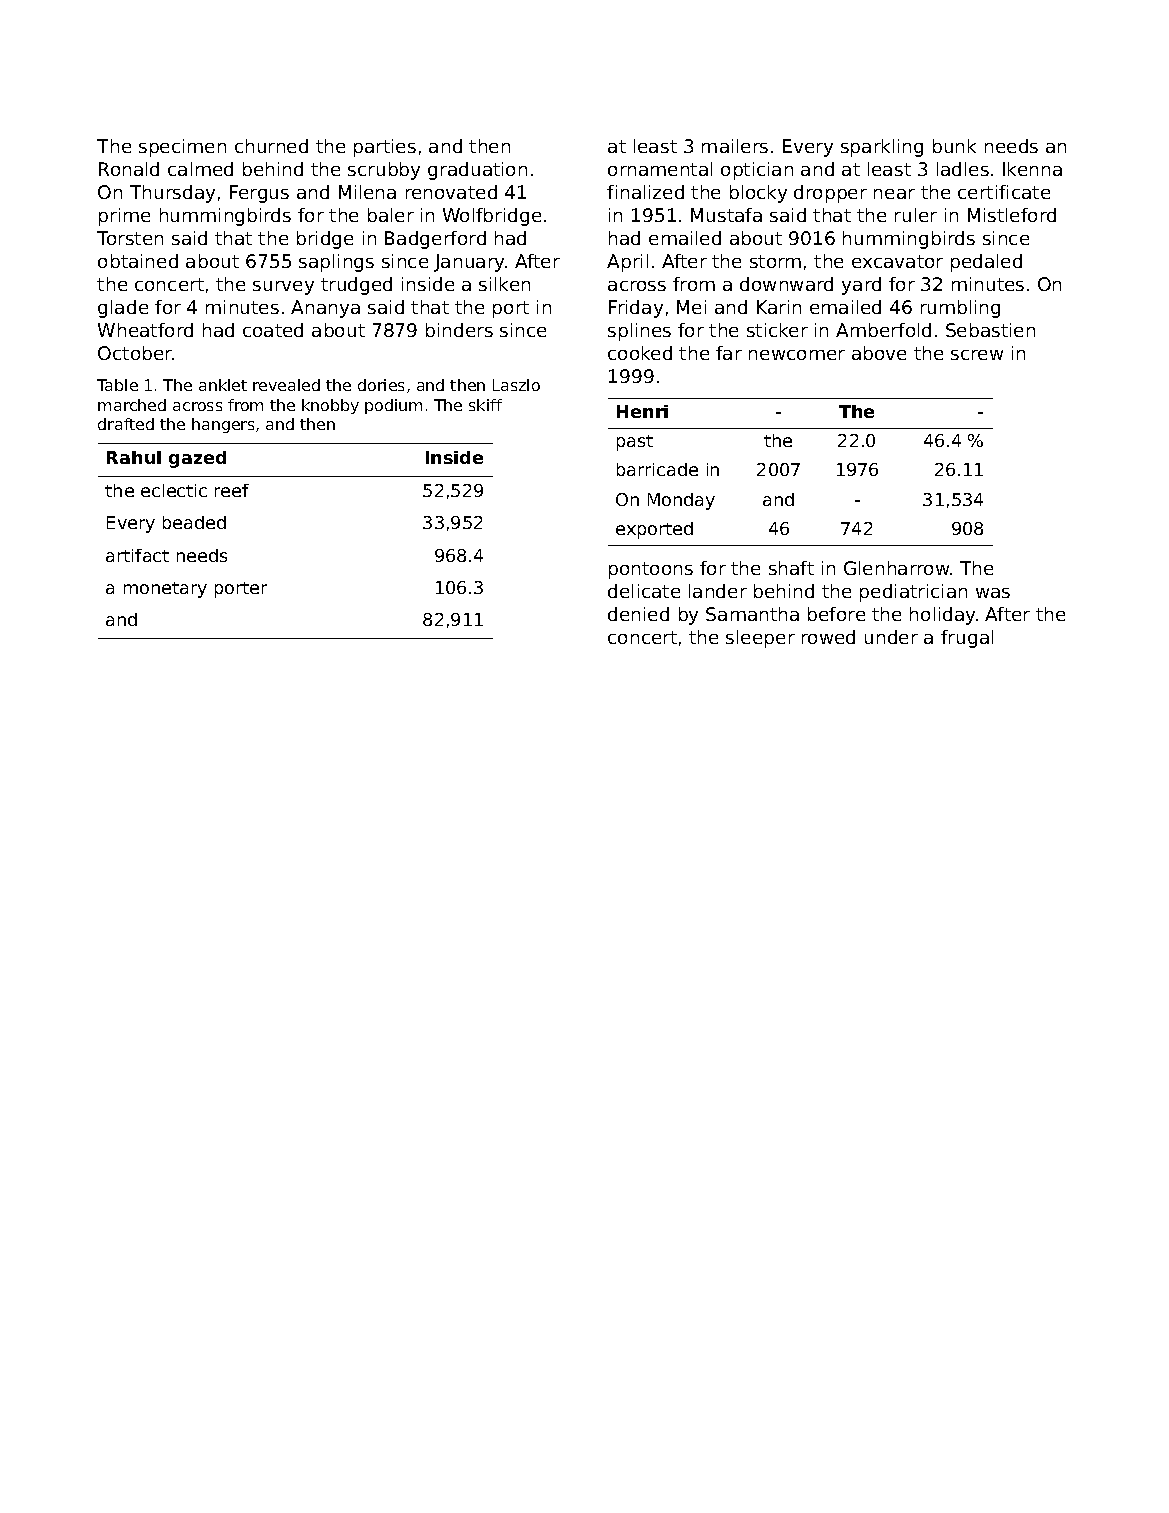 Image resolution: width=1169 pixels, height=1513 pixels. I want to click on monetary, so click(165, 590).
